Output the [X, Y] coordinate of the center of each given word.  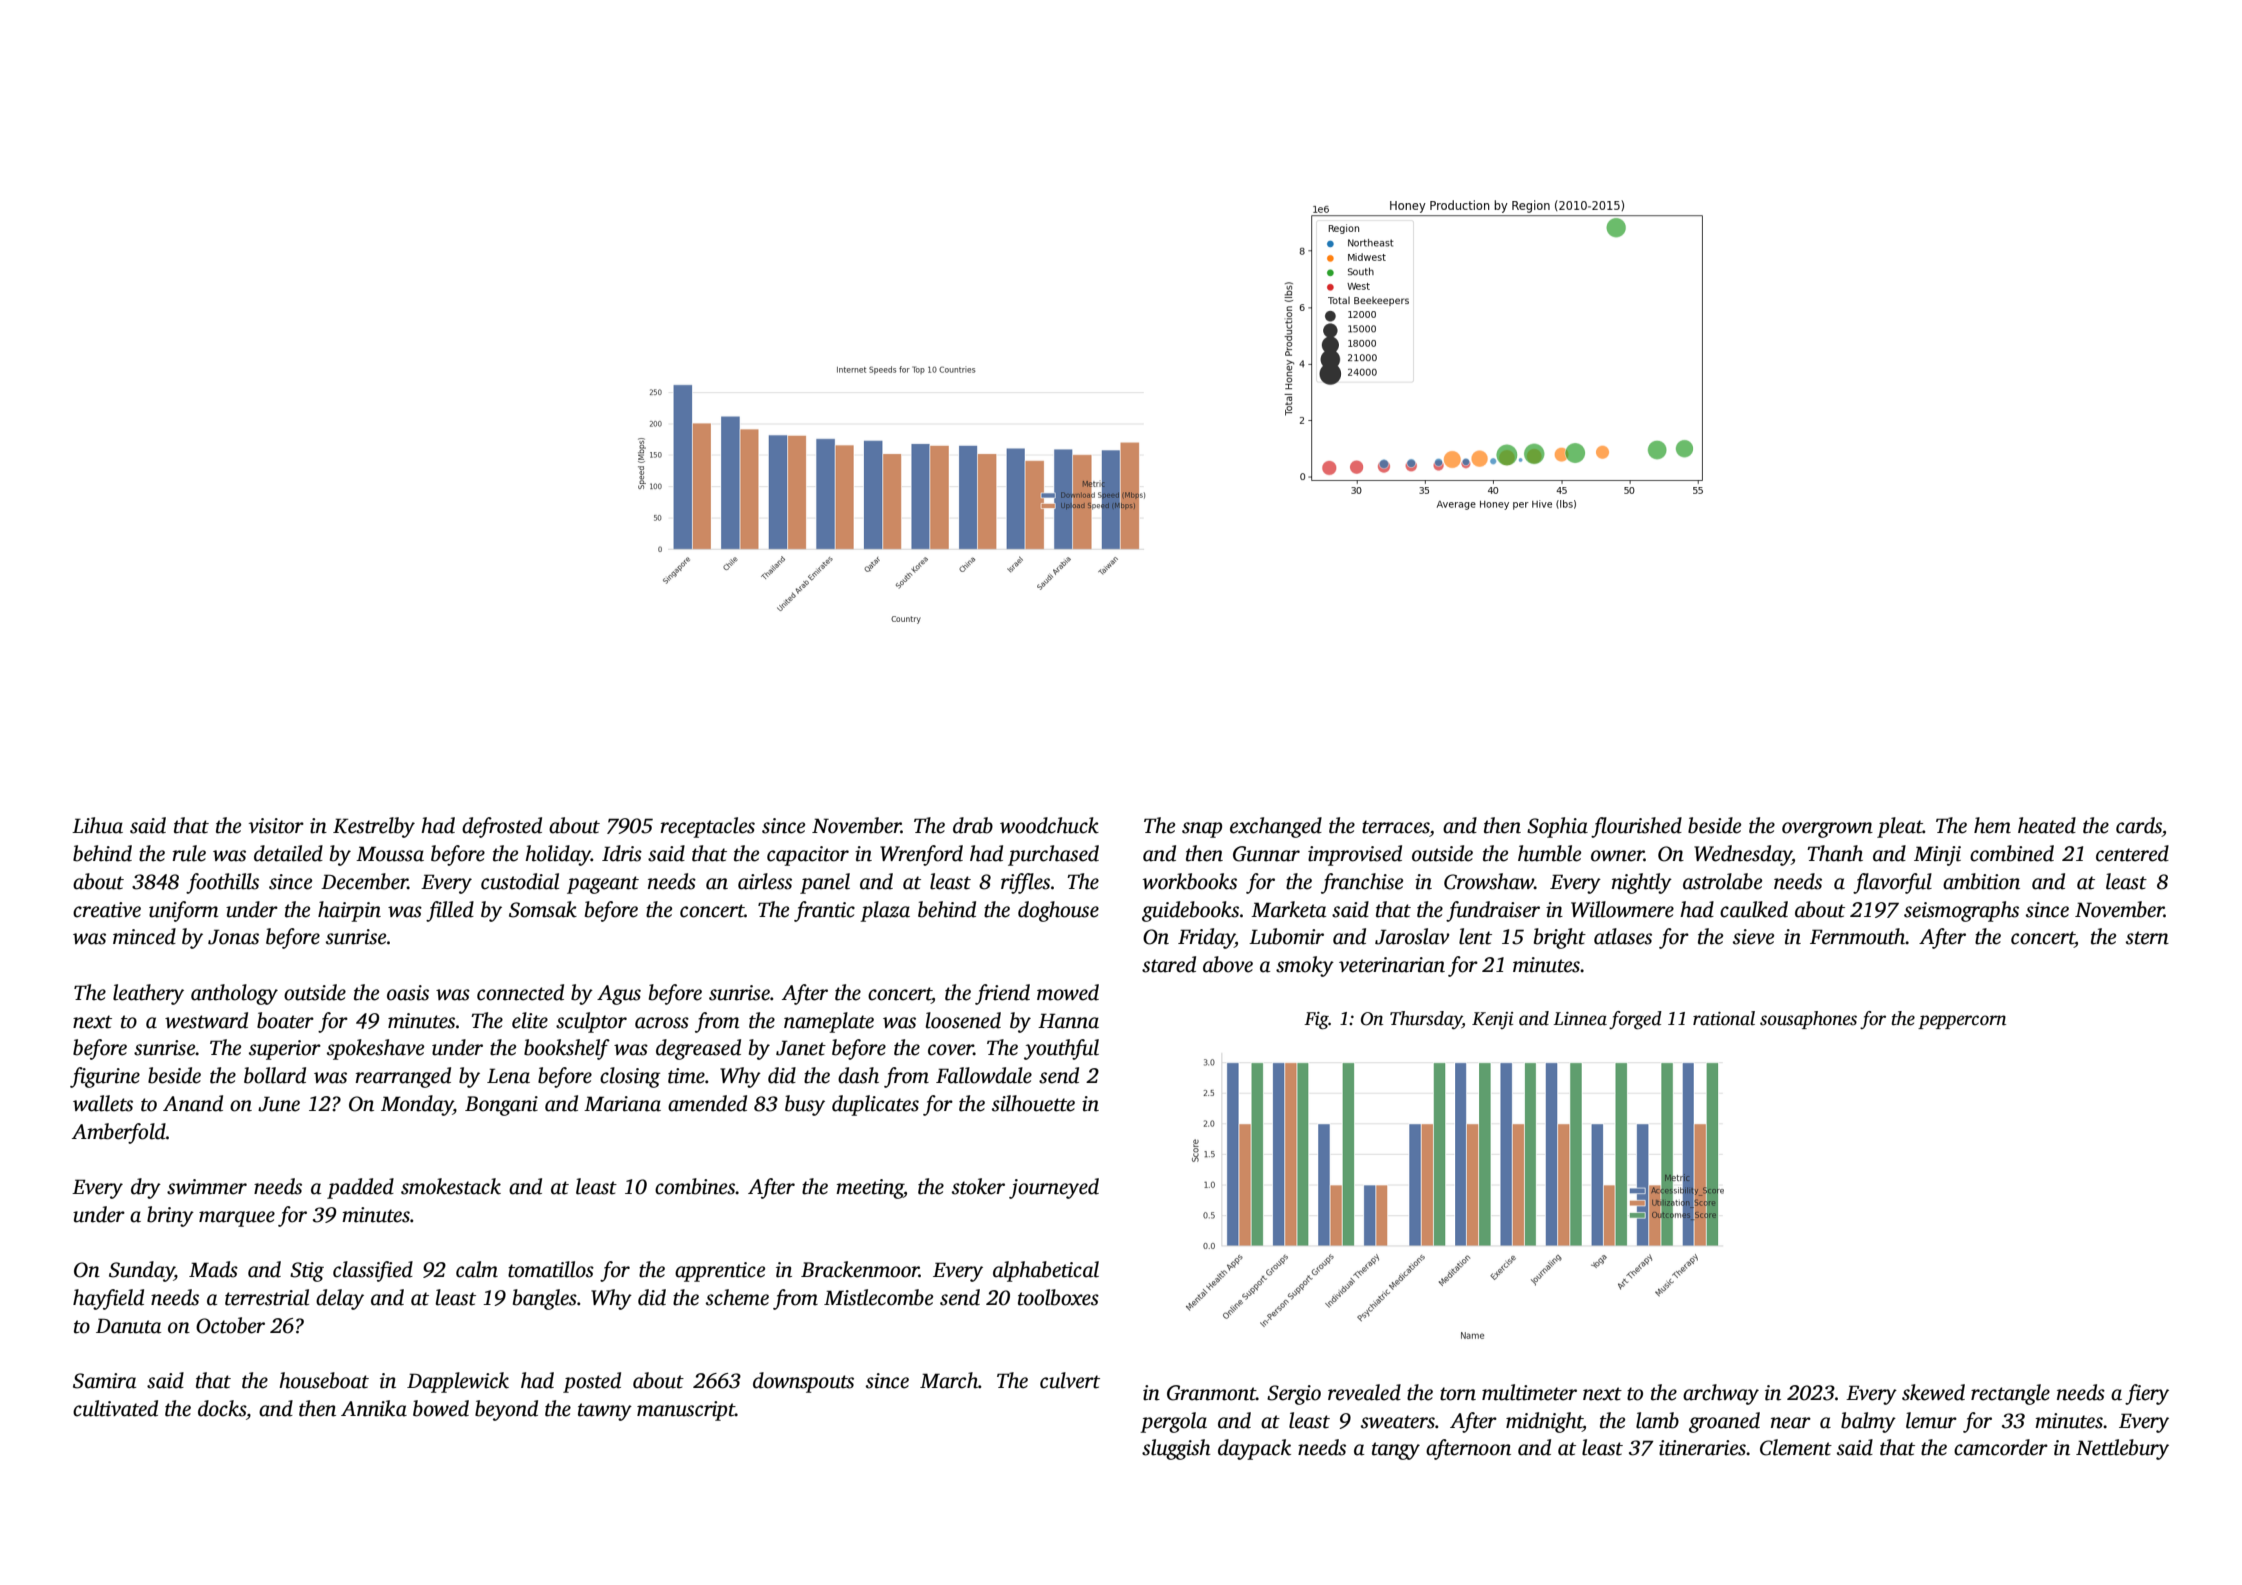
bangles [545, 1299]
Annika [374, 1408]
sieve [1753, 937]
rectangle [2010, 1394]
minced [144, 936]
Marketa [1288, 909]
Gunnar [1266, 854]
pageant [603, 885]
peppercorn [1962, 1022]
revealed [1364, 1392]
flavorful [1892, 883]
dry [146, 1188]
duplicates [875, 1105]
